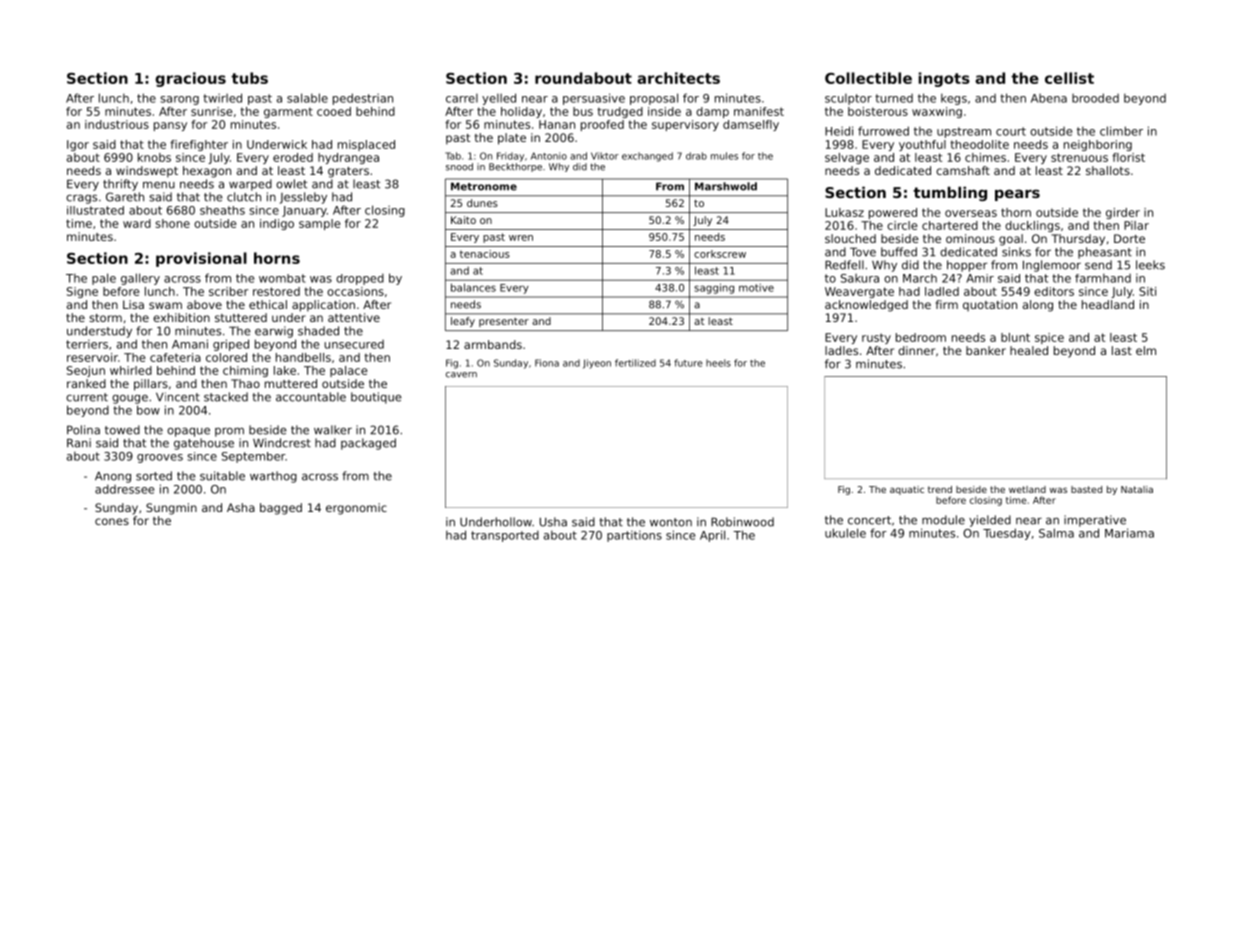 Image resolution: width=1233 pixels, height=952 pixels. What do you see at coordinates (303, 198) in the screenshot?
I see `Jessleby` at bounding box center [303, 198].
